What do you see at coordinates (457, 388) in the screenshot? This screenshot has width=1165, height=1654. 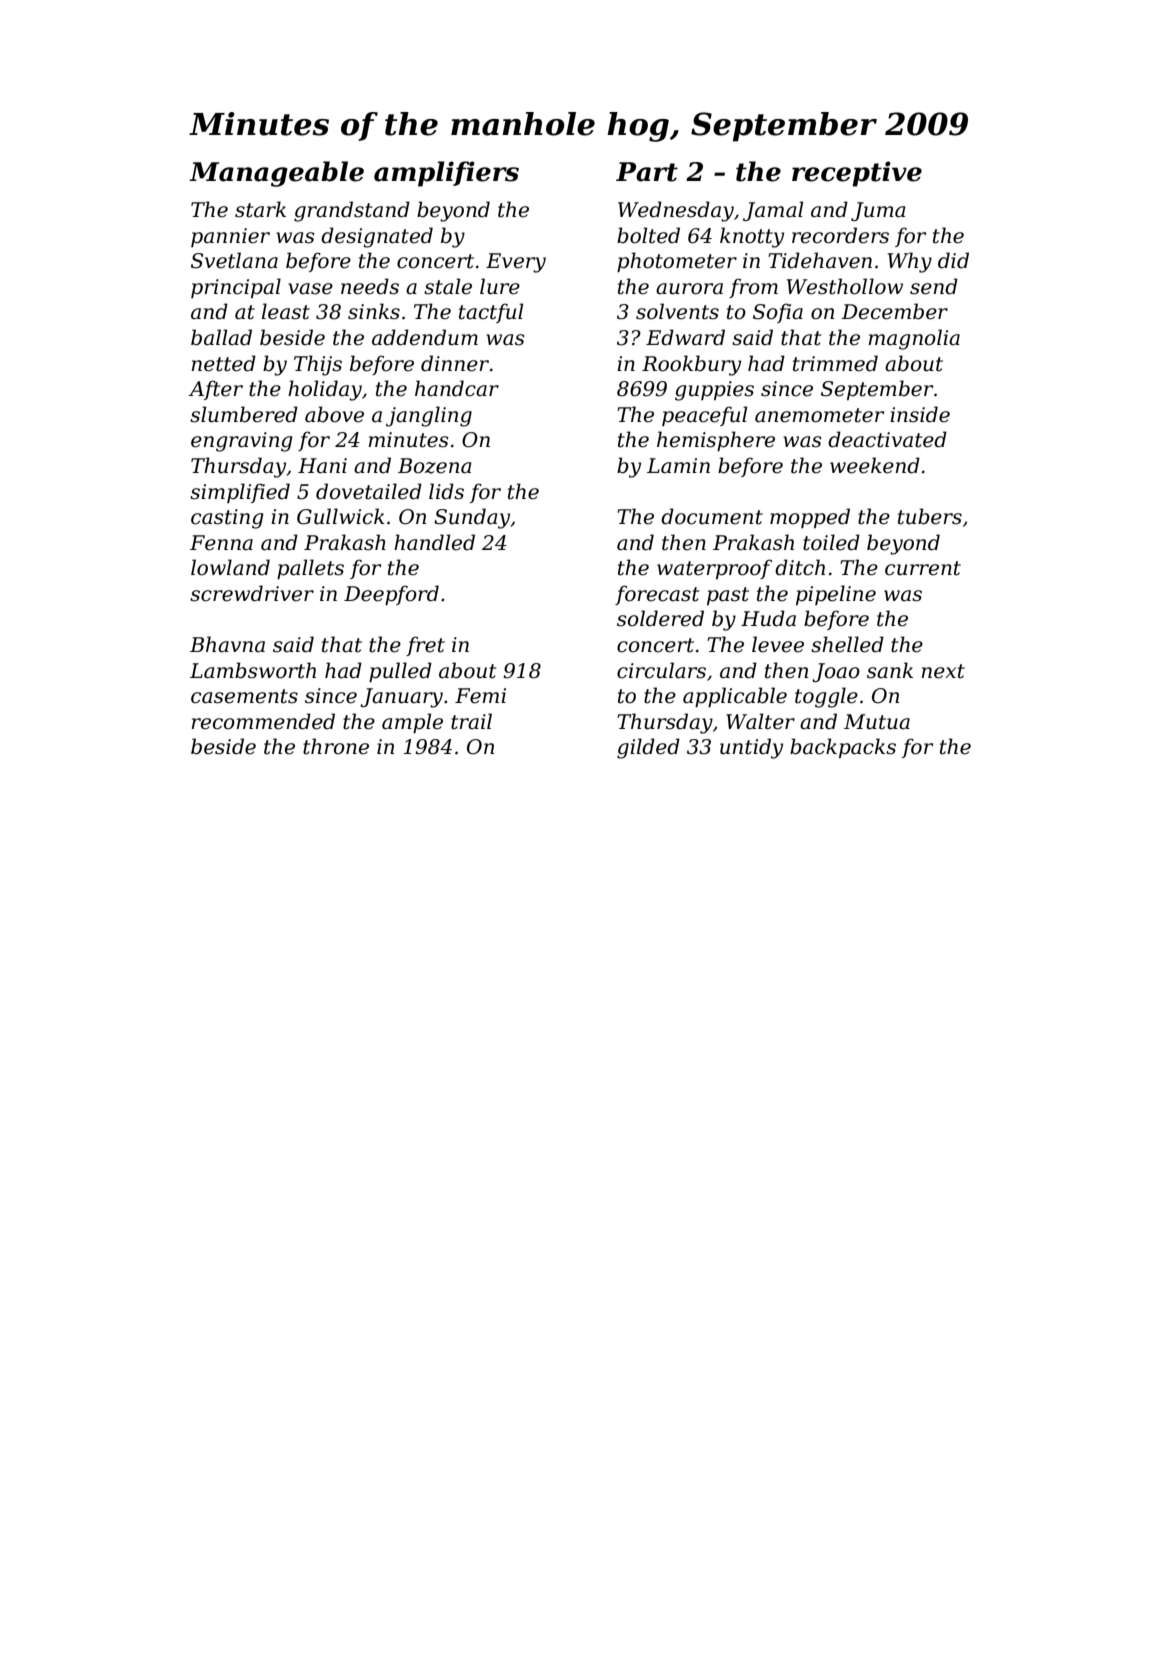 I see `handcar` at bounding box center [457, 388].
